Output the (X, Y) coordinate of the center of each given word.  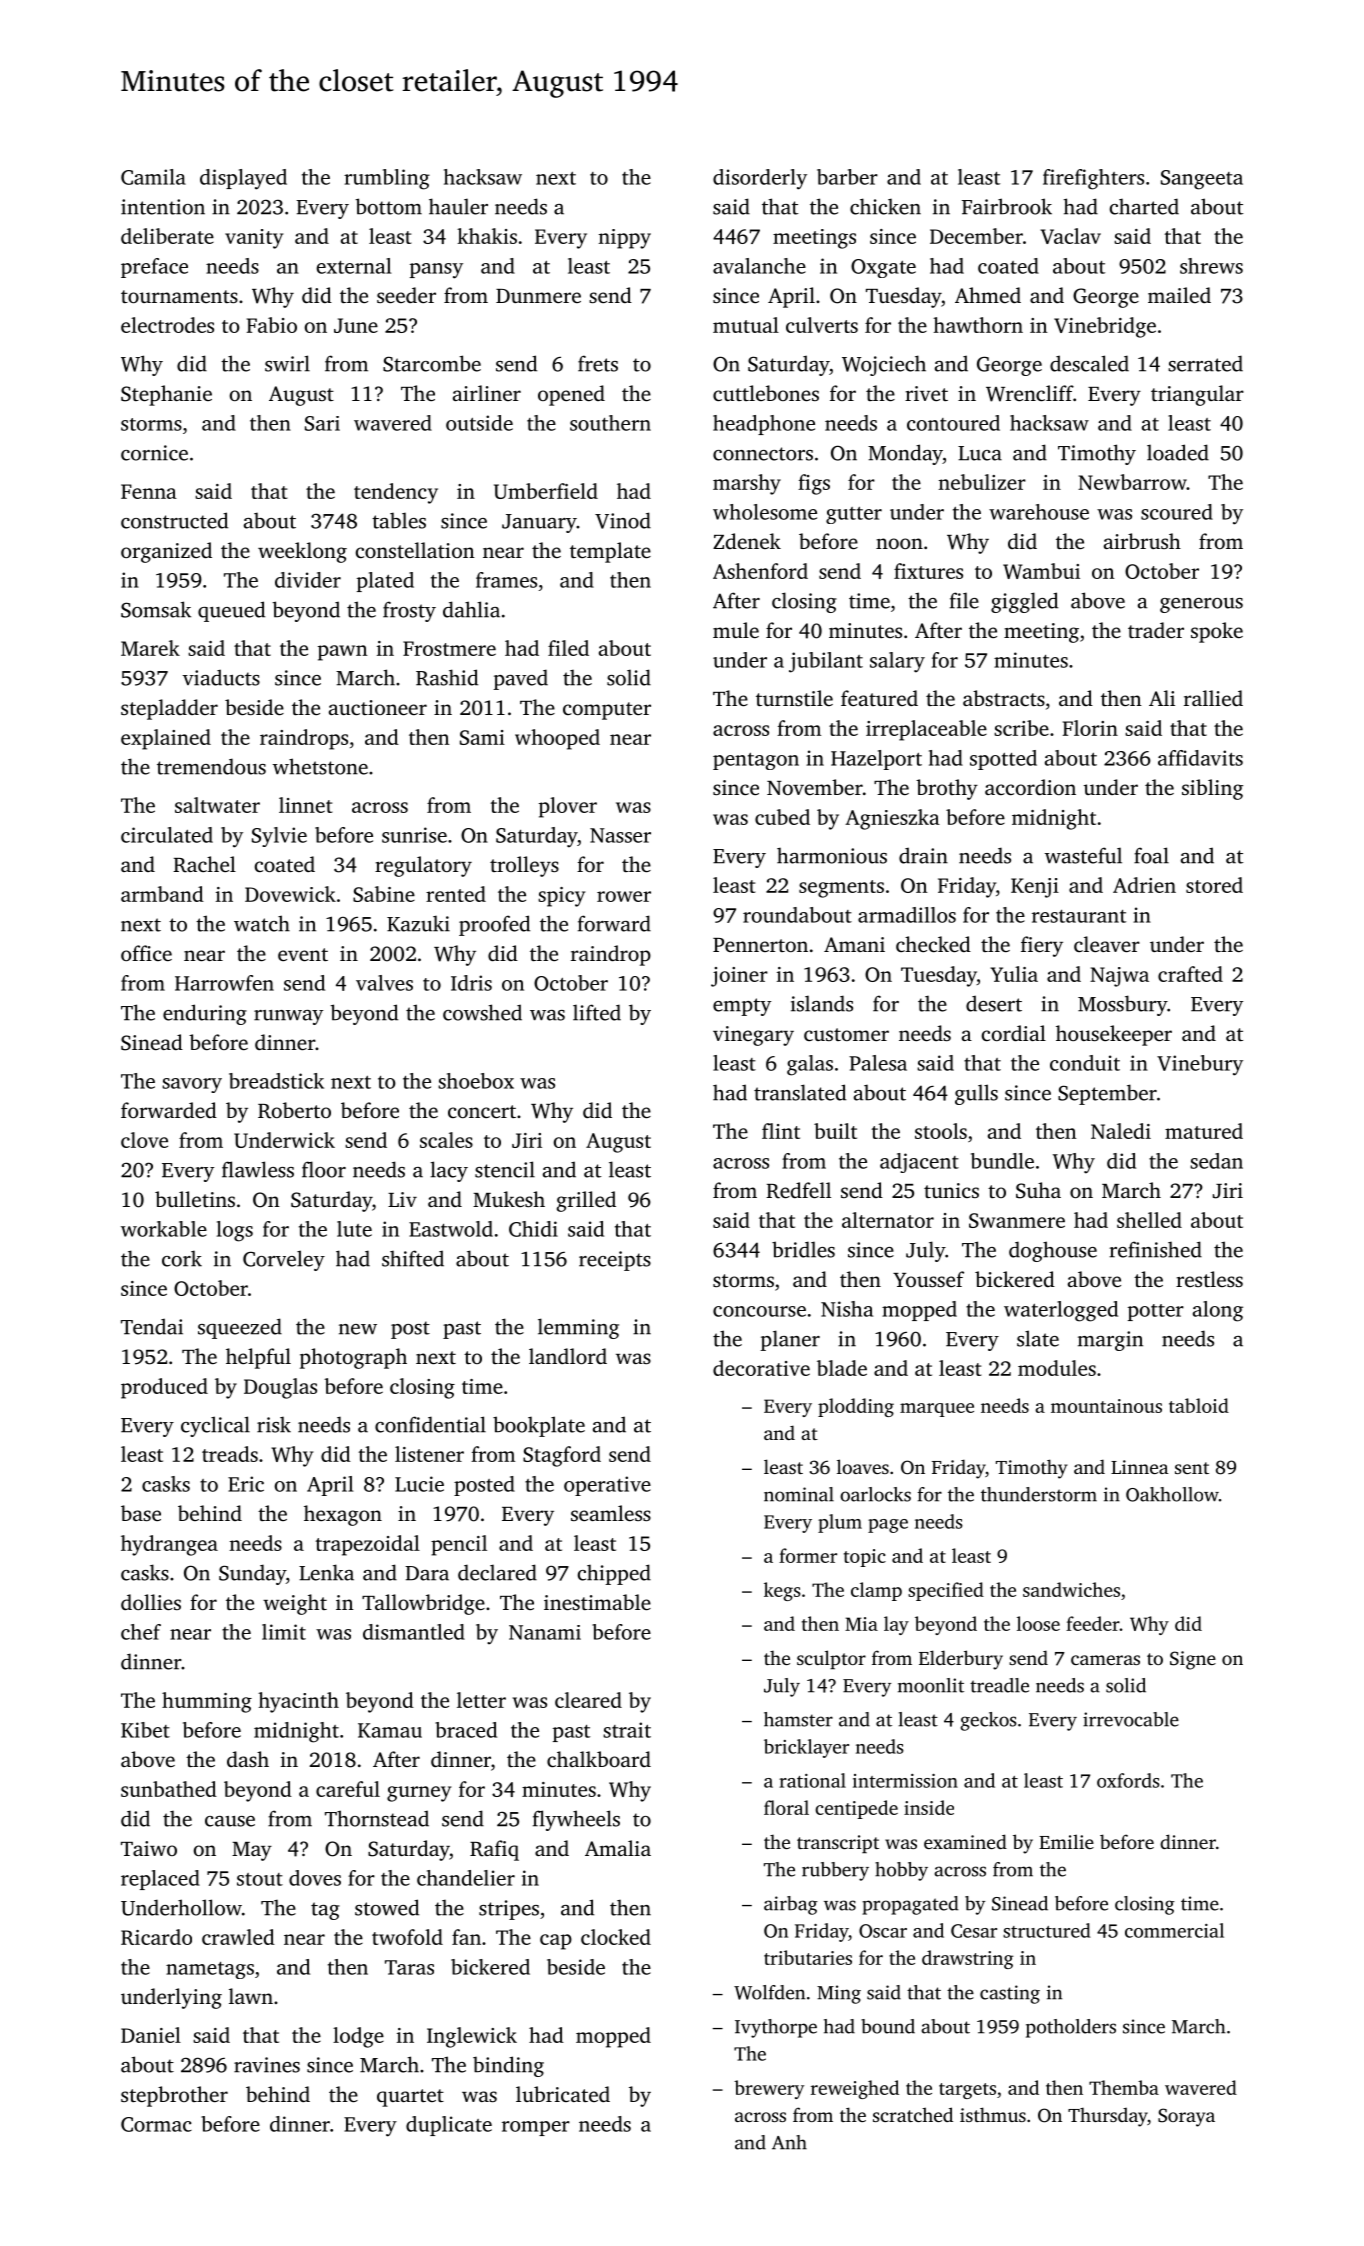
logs (235, 1231)
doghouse (1053, 1251)
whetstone (320, 766)
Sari (322, 423)
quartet (410, 2098)
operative (607, 1486)
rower (624, 896)
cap (556, 1942)
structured (1046, 1930)
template (610, 552)
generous (1201, 605)
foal (1151, 855)
